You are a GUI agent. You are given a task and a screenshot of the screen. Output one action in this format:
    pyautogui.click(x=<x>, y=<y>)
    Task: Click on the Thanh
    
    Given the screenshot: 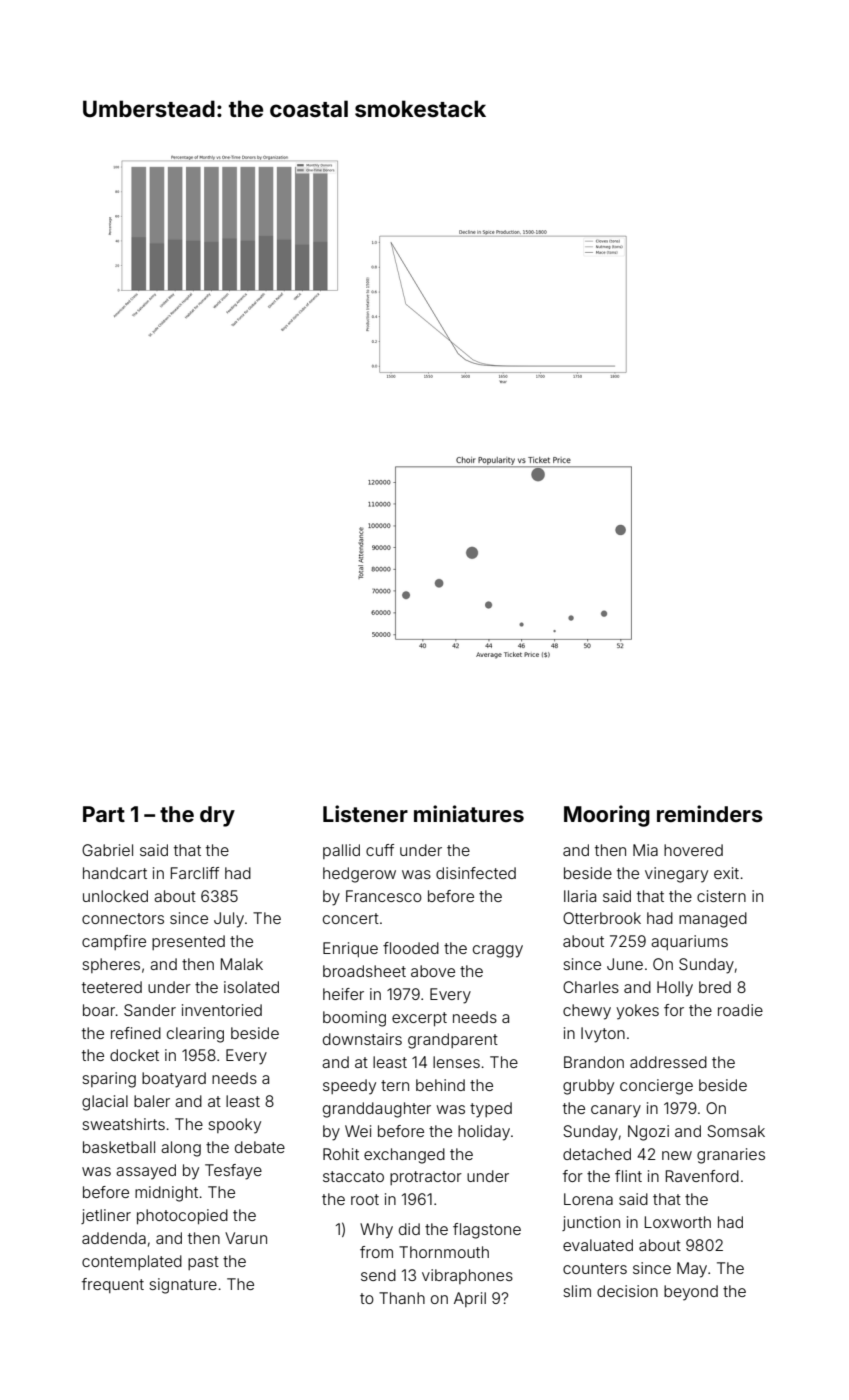 What is the action you would take?
    pyautogui.click(x=402, y=1298)
